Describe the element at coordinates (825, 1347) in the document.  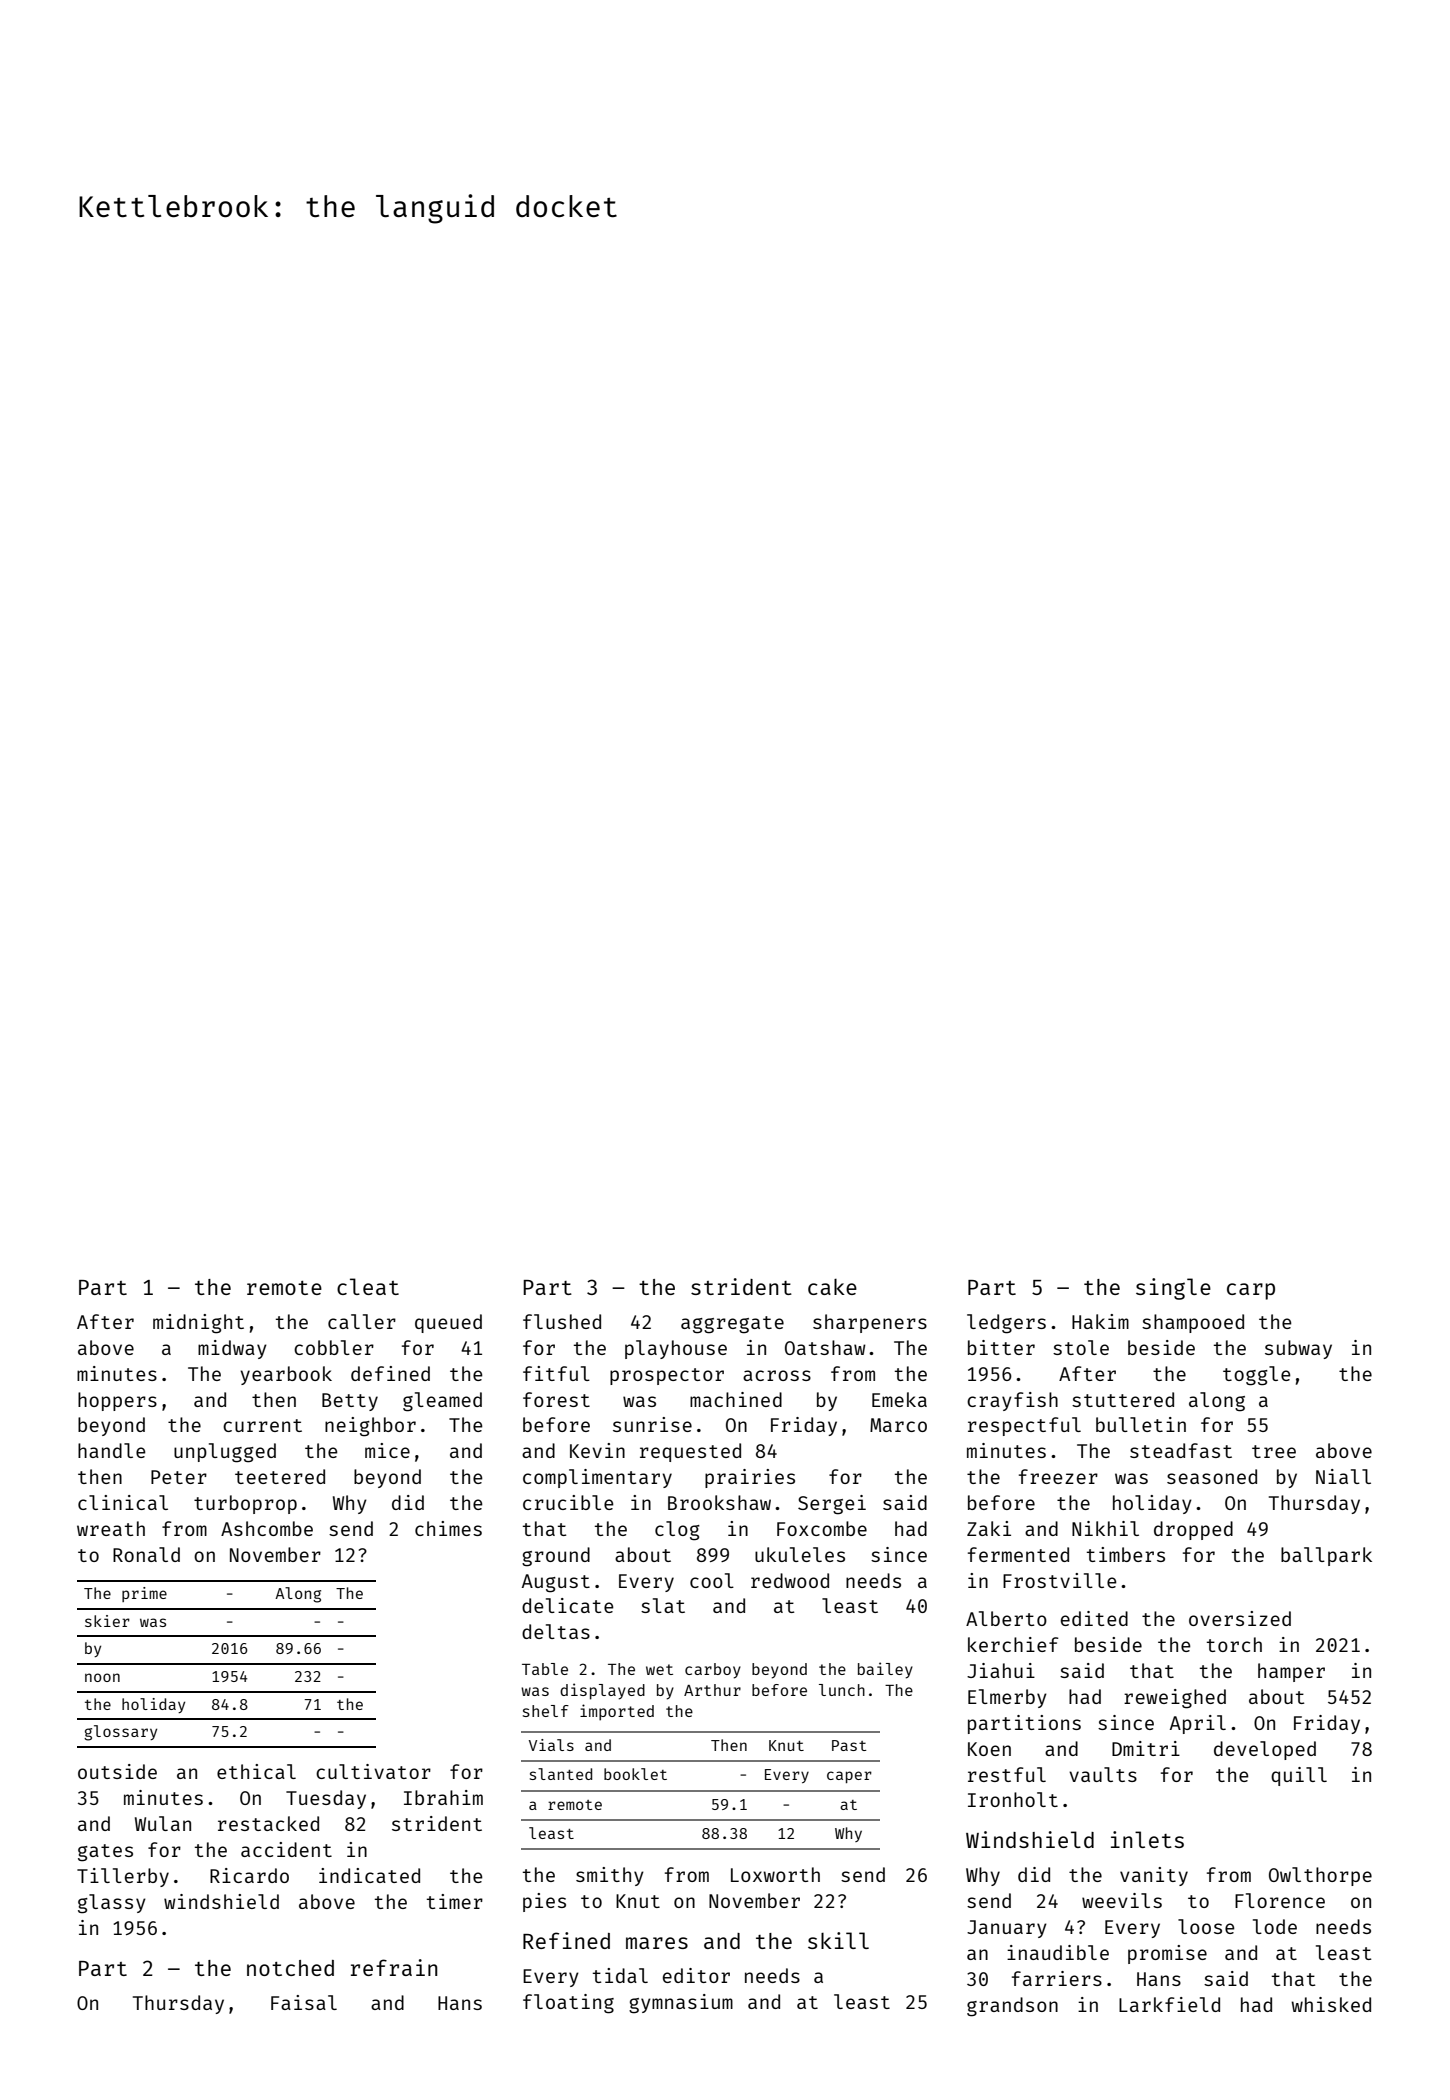
I see `Oatshaw` at that location.
